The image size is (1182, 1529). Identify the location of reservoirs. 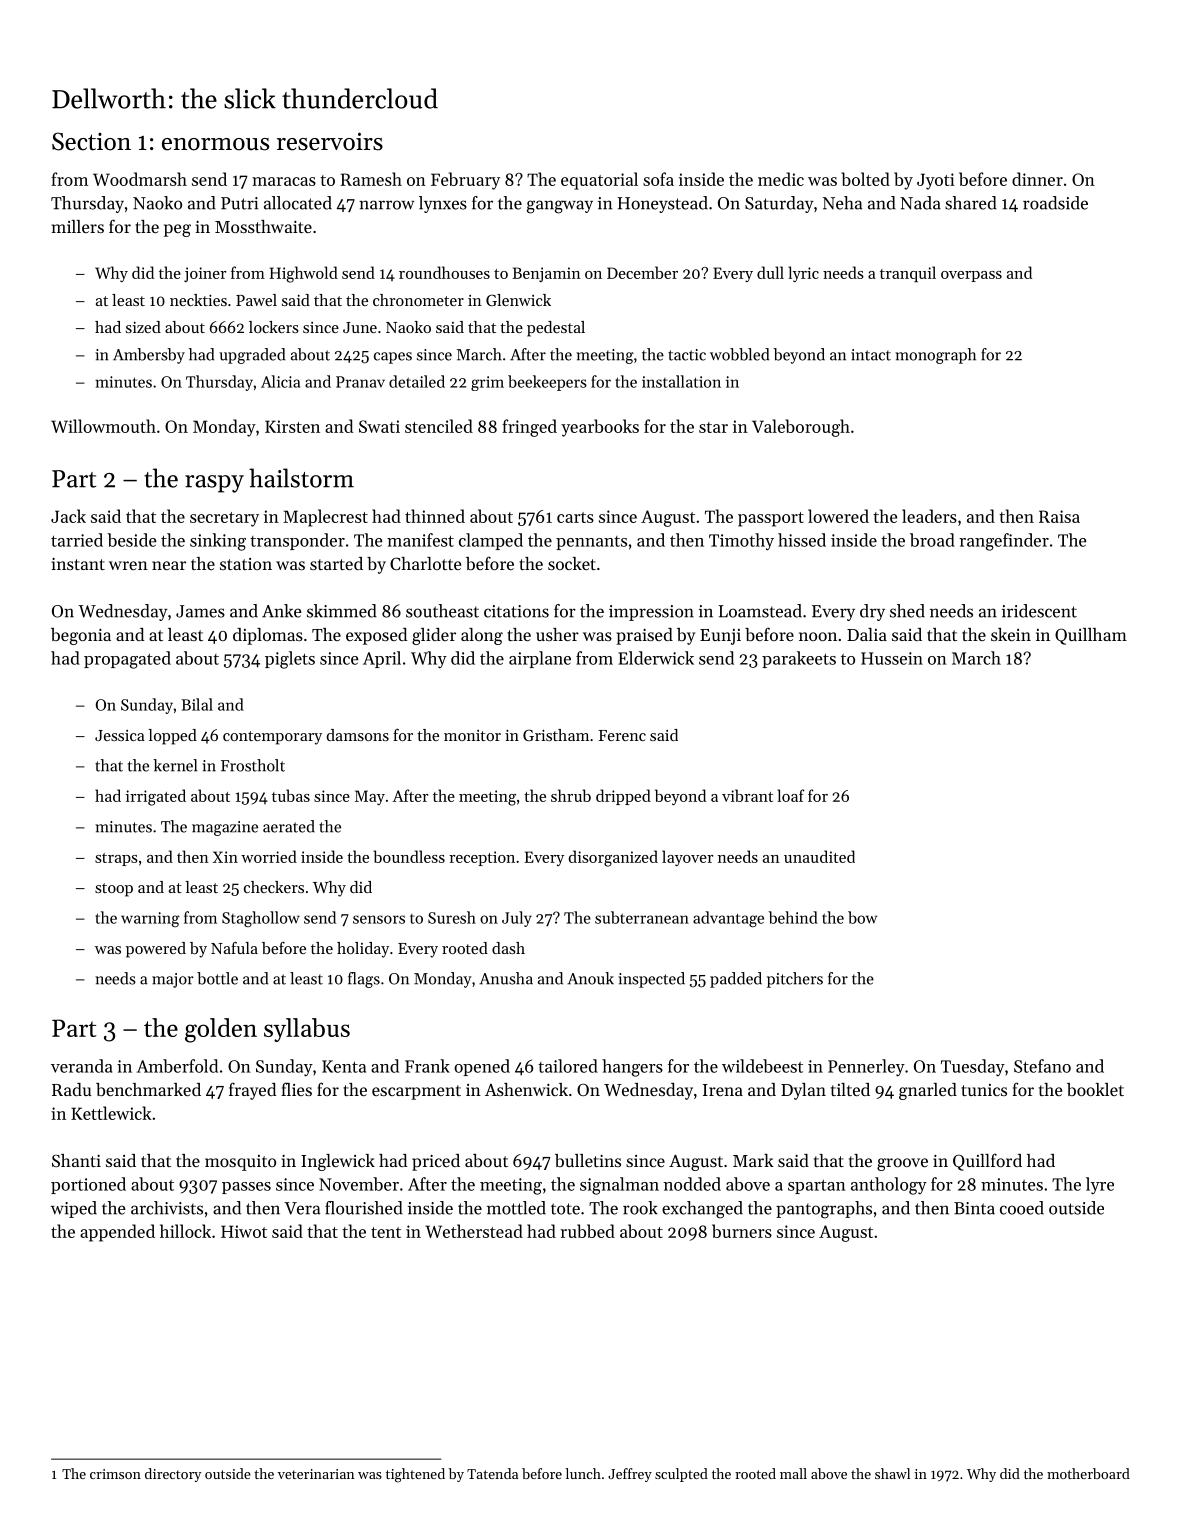
(330, 141).
